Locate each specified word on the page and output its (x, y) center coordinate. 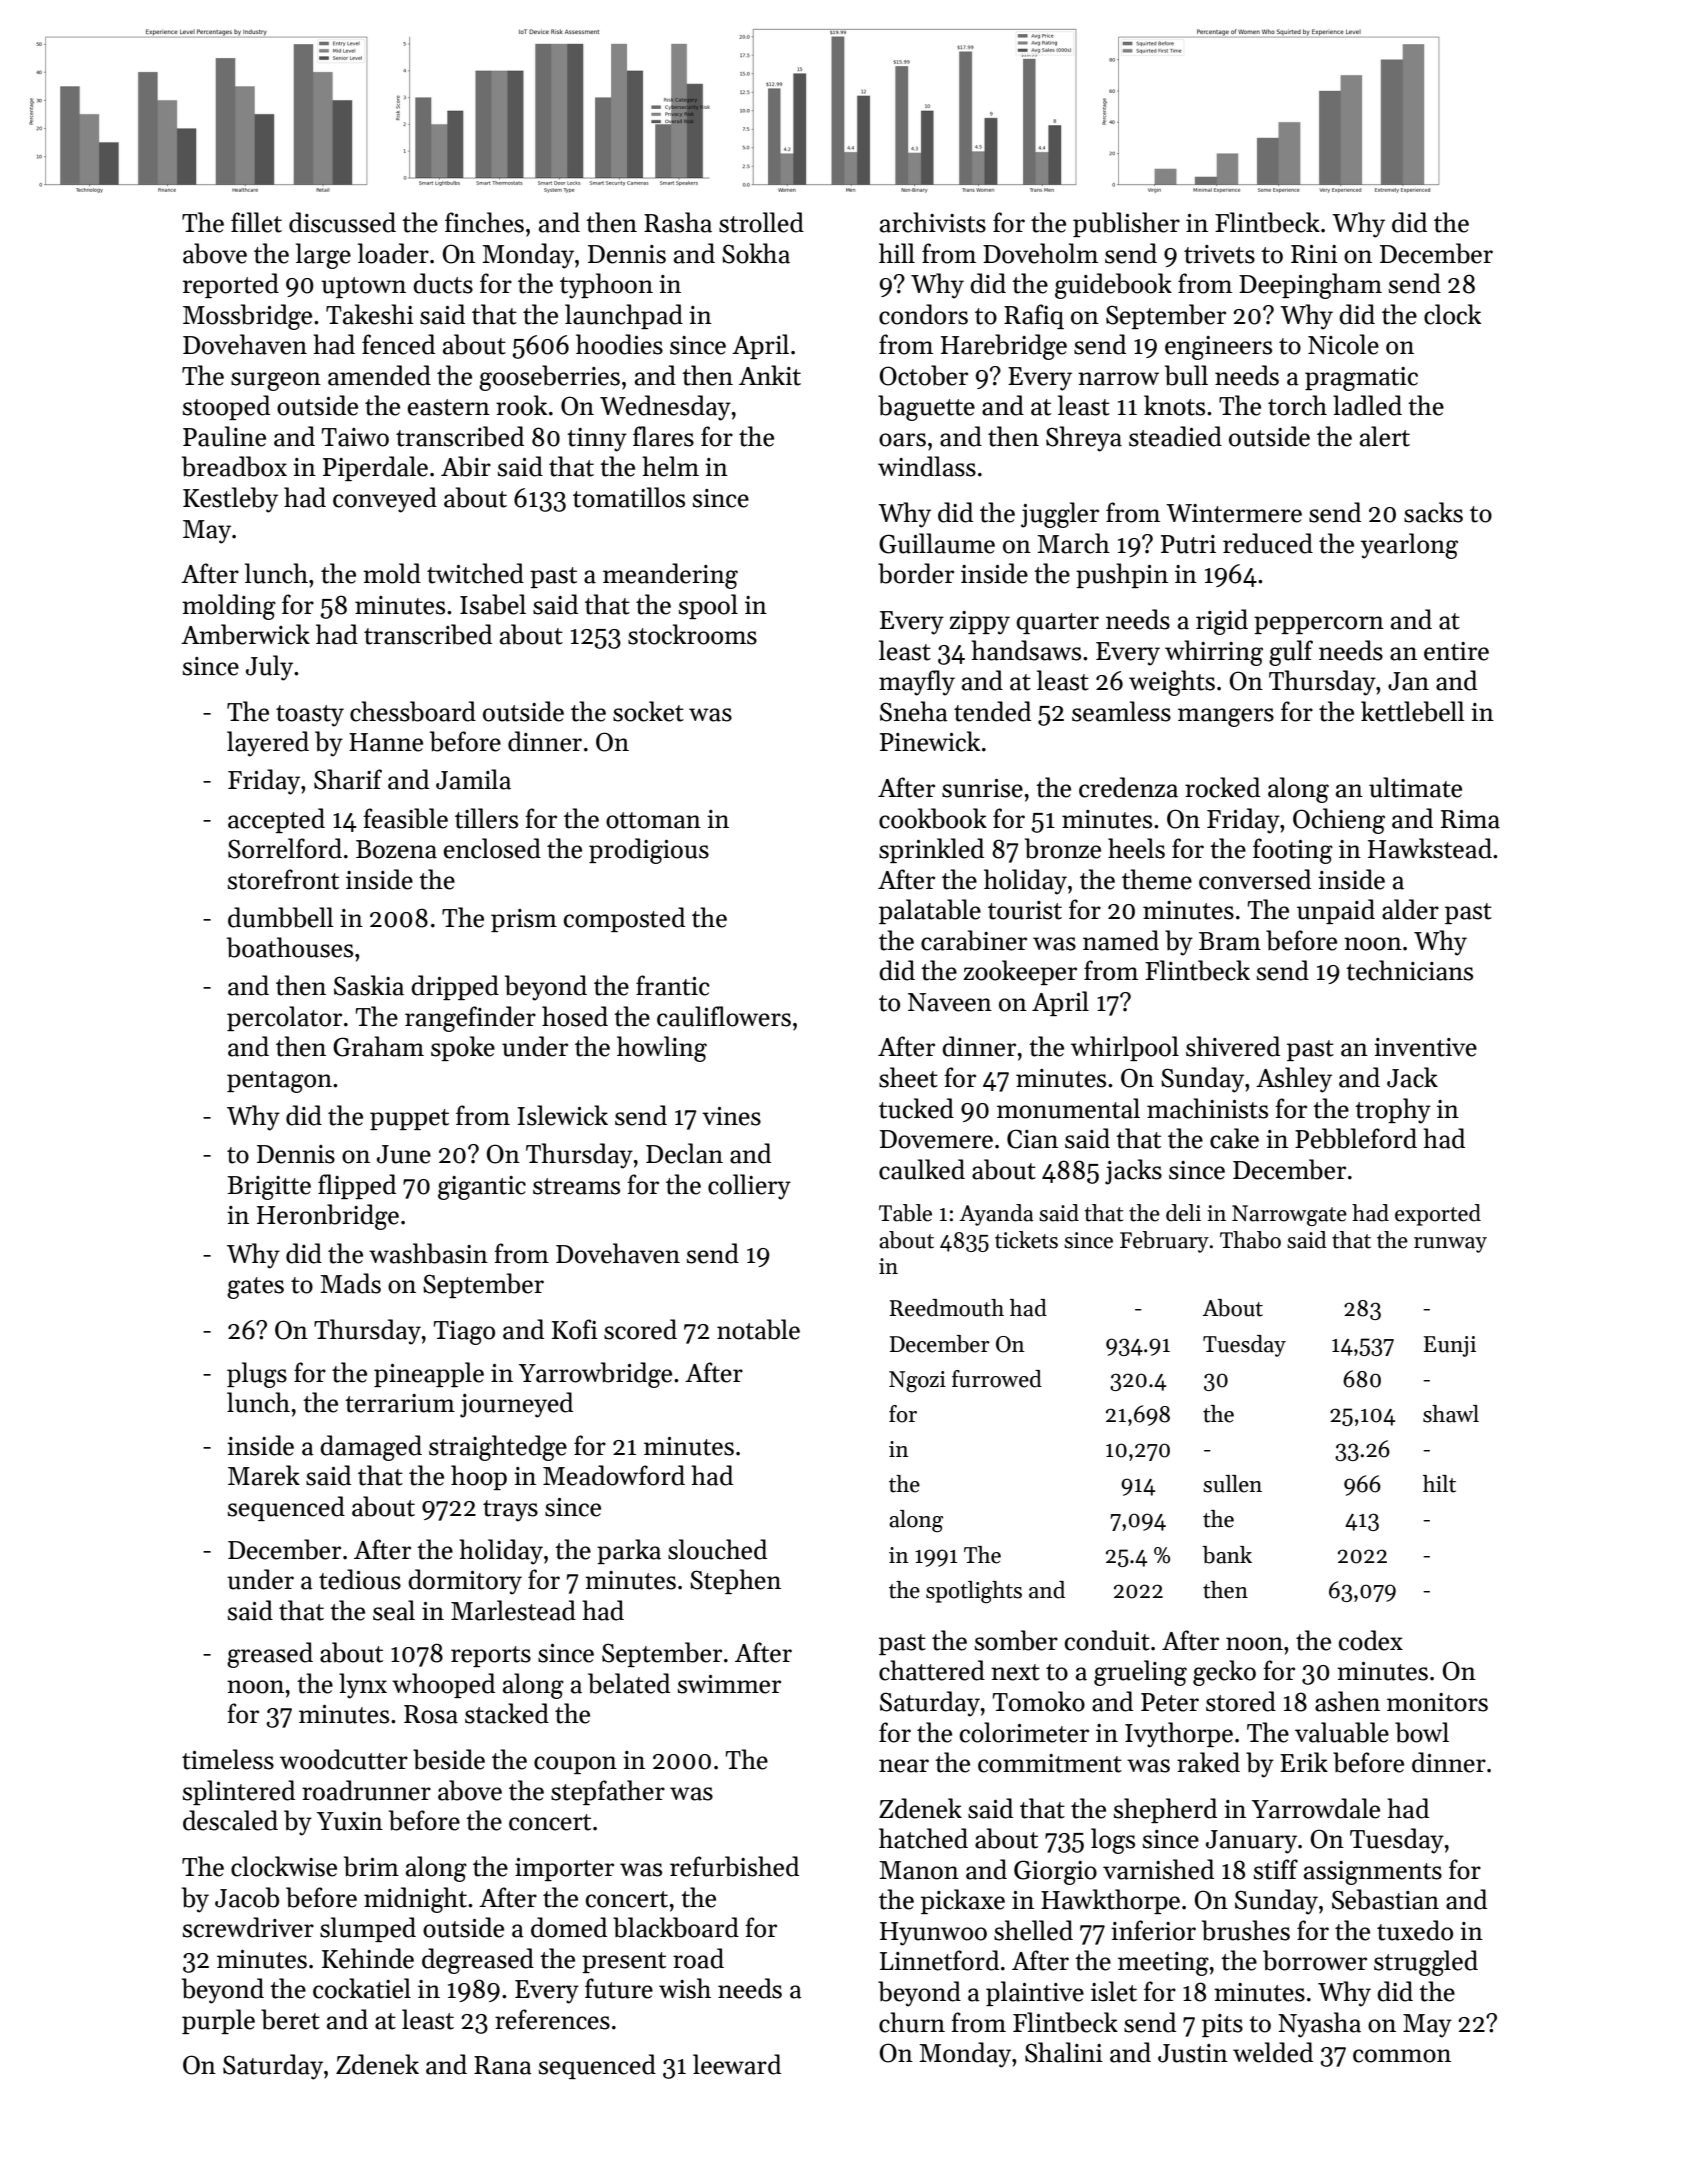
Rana (503, 2065)
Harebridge (1004, 347)
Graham (378, 1046)
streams (576, 1186)
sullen (1232, 1484)
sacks (1433, 512)
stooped (226, 407)
